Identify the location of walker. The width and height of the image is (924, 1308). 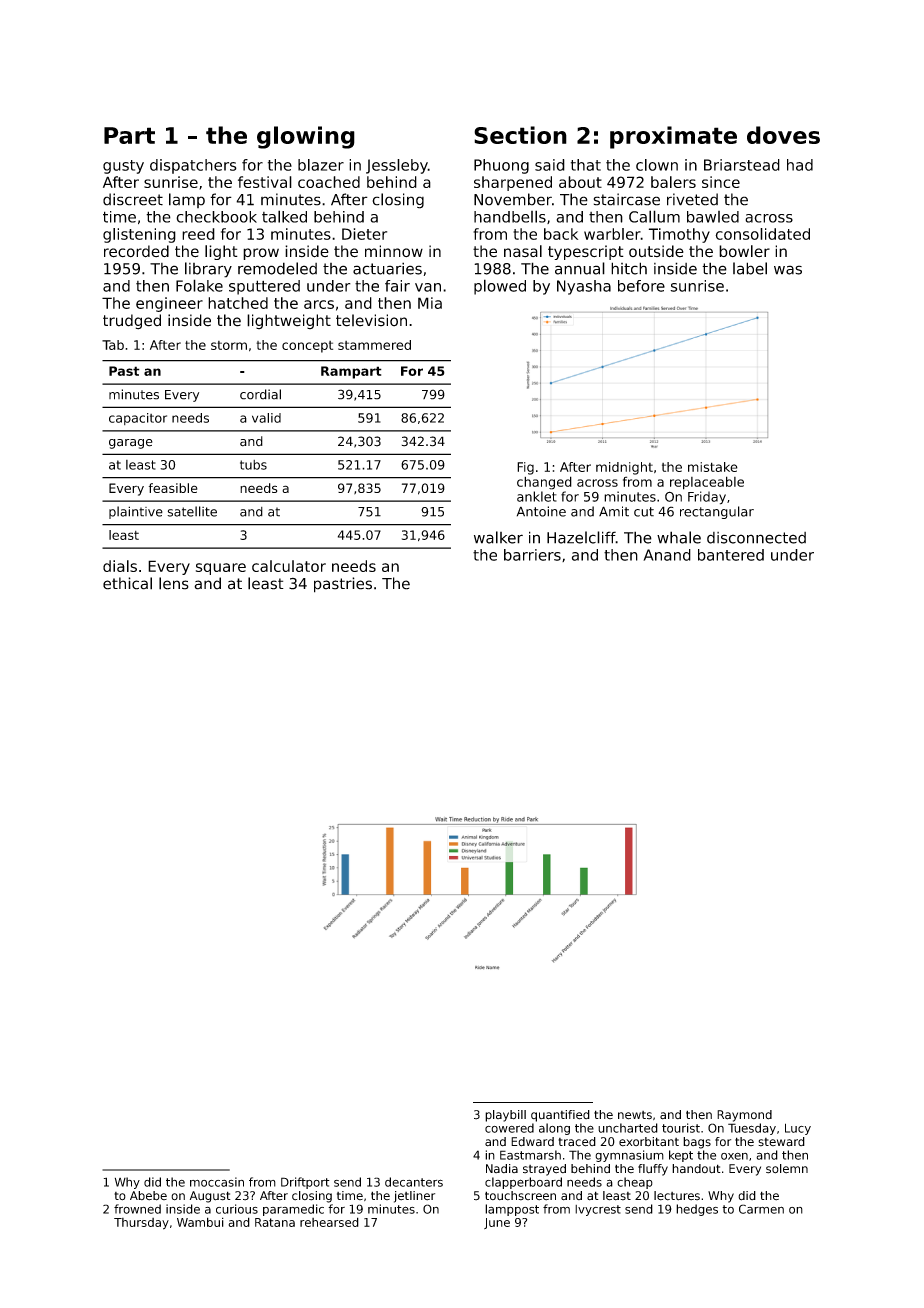
(498, 537).
